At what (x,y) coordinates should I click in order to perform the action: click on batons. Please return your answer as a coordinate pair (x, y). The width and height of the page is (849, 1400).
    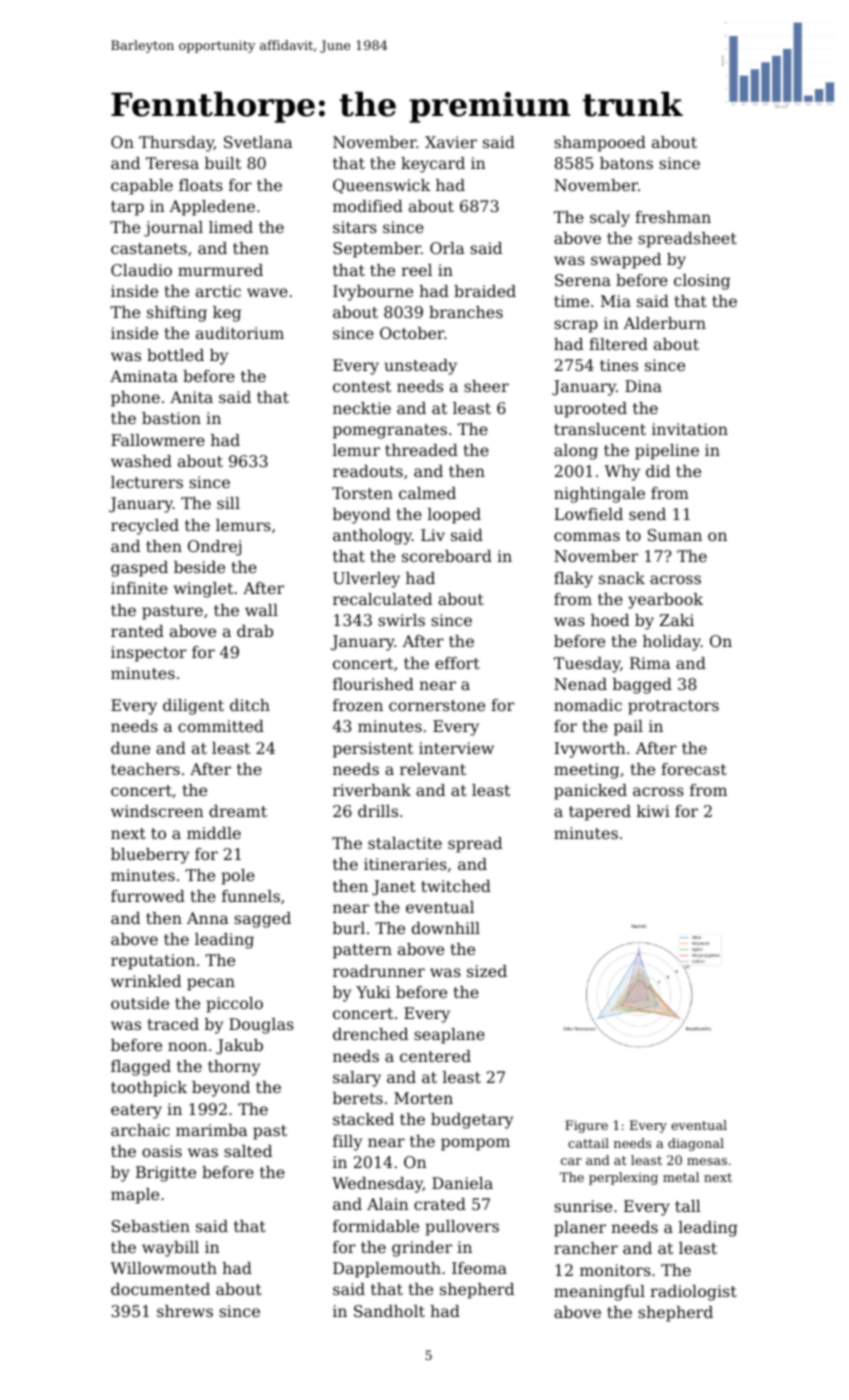
    Looking at the image, I should click on (626, 163).
